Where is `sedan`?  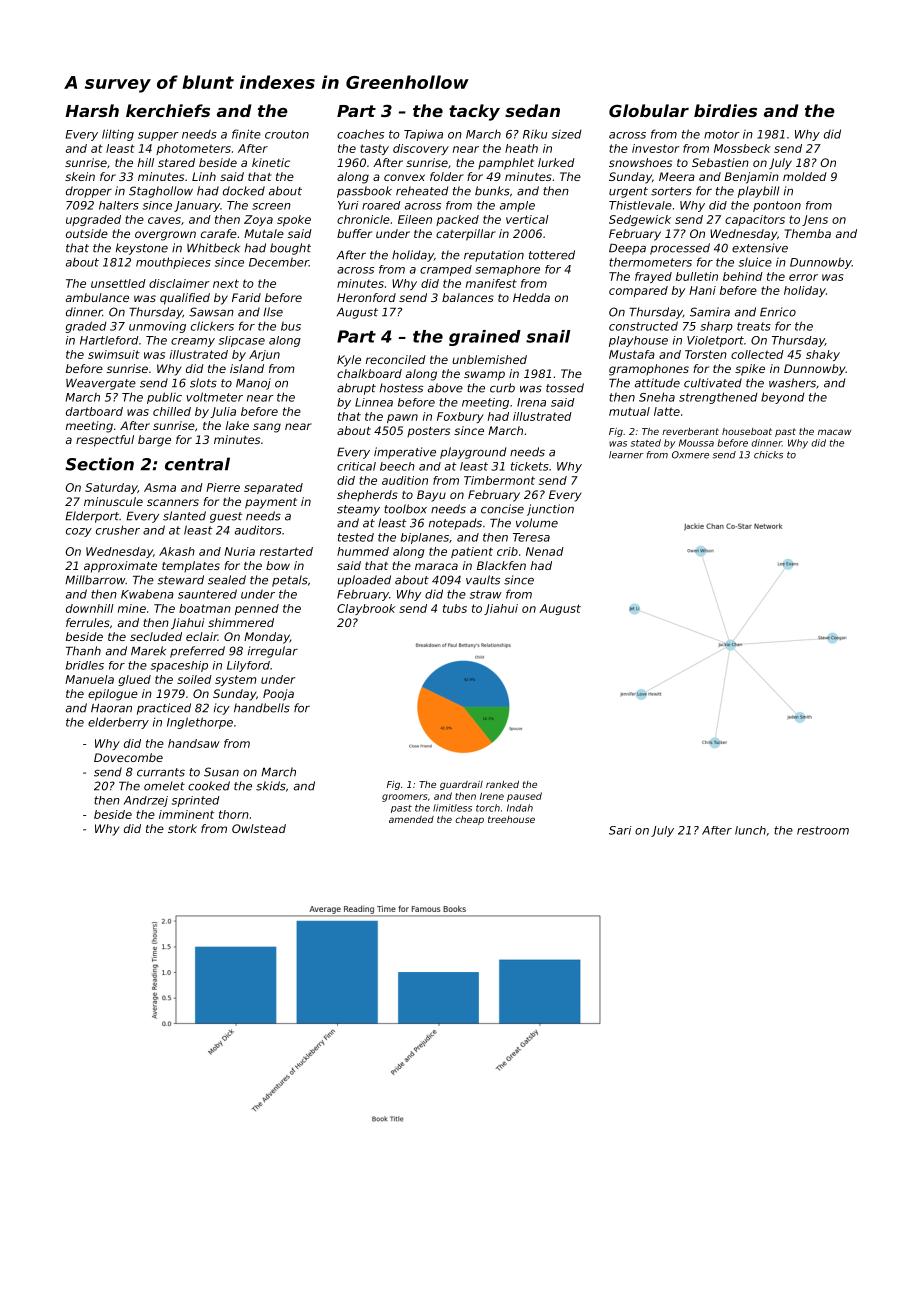 sedan is located at coordinates (532, 110).
